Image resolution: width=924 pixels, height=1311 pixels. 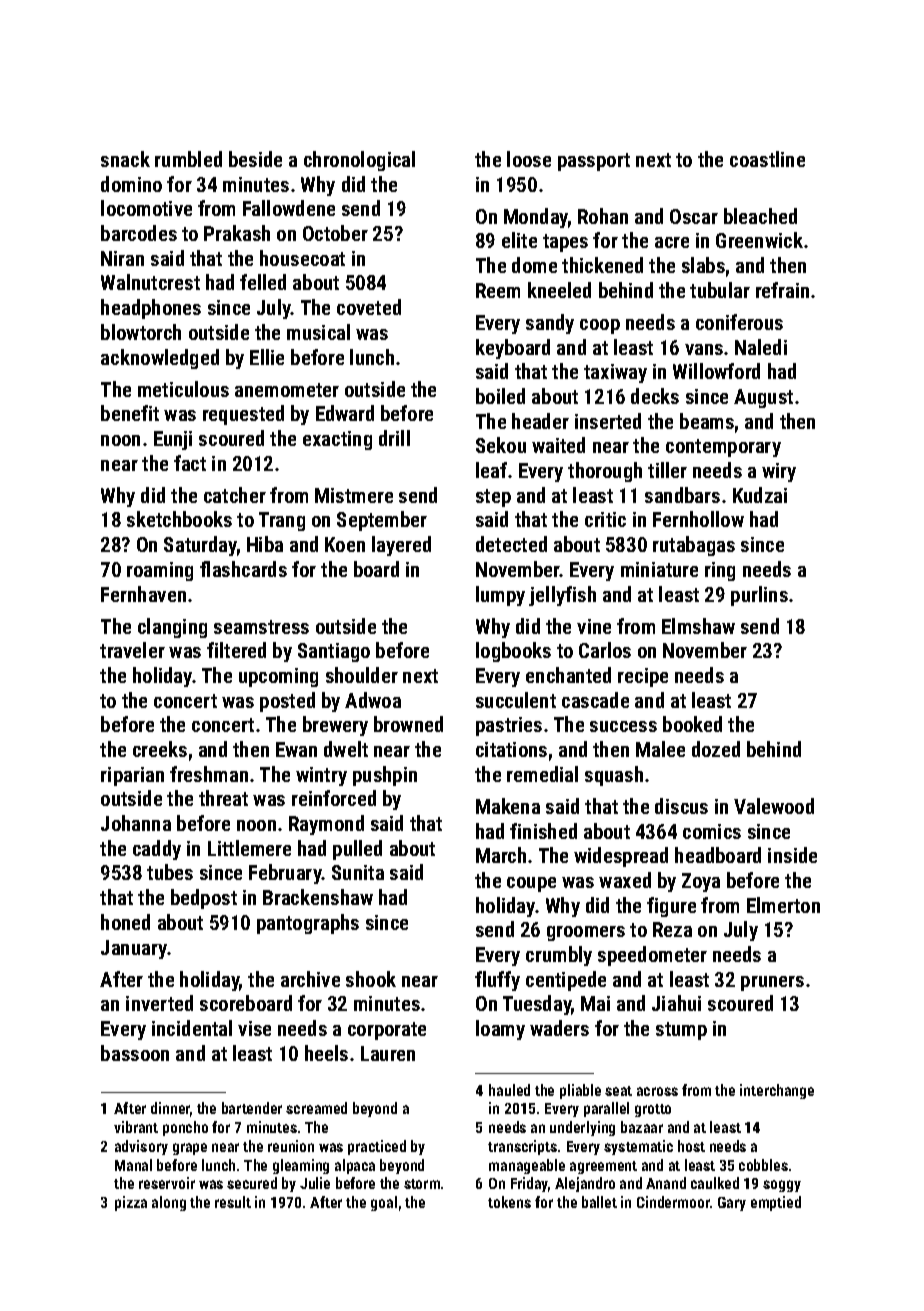 I want to click on Kudzai, so click(x=760, y=495).
